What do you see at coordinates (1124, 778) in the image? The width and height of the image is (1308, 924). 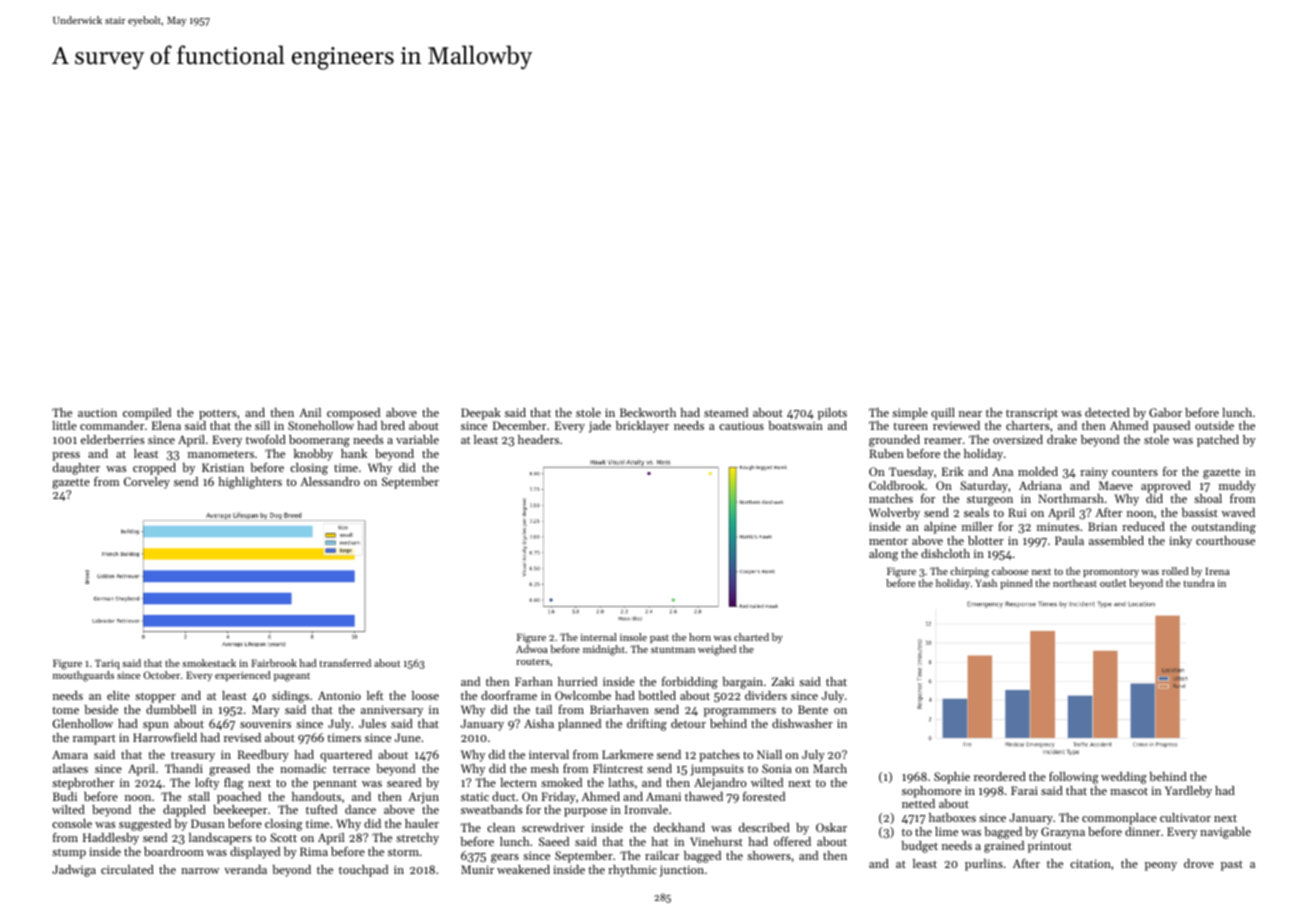 I see `wedding` at bounding box center [1124, 778].
